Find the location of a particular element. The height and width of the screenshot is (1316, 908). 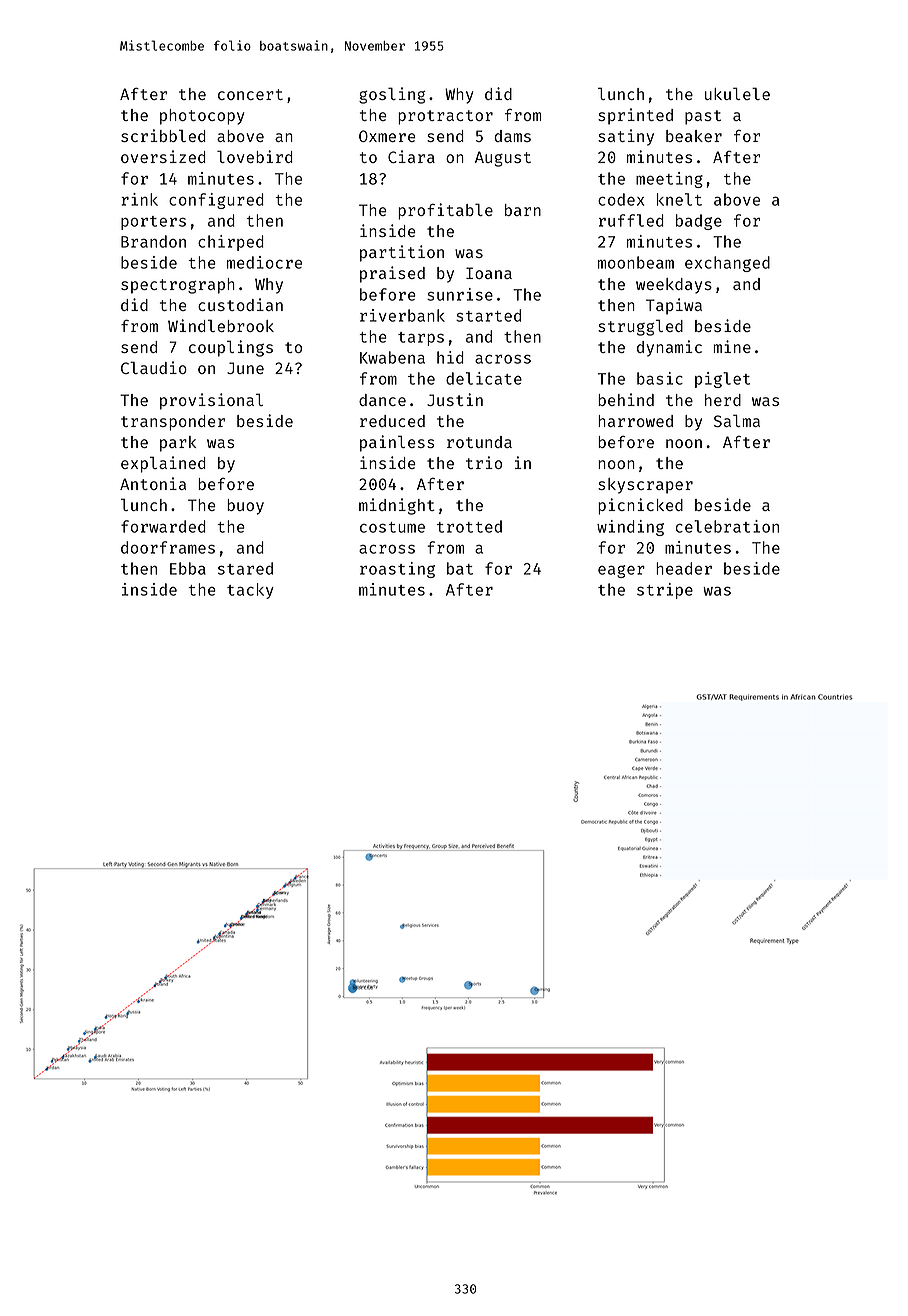

explained is located at coordinates (163, 464).
